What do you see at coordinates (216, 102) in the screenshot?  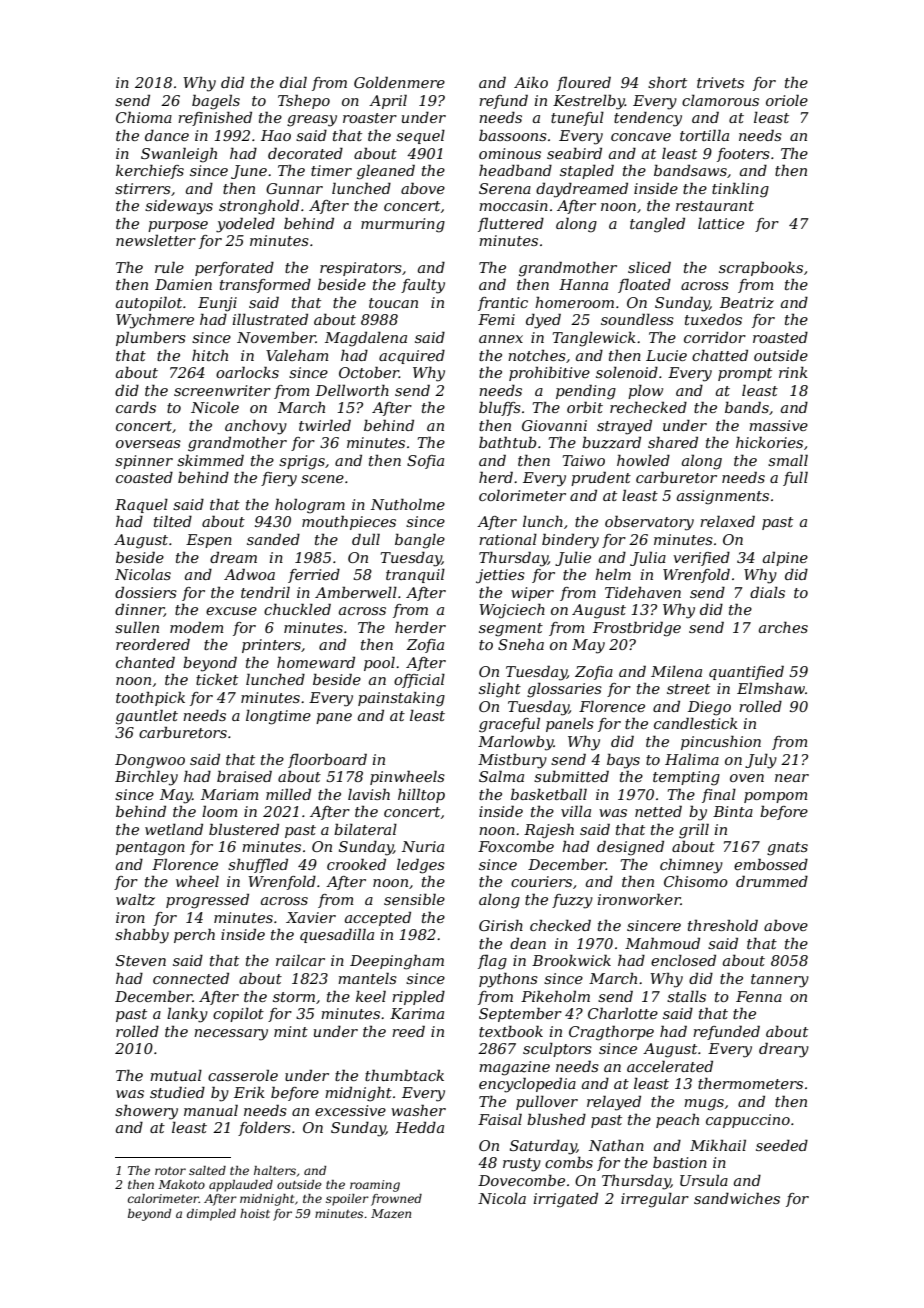 I see `bagels` at bounding box center [216, 102].
